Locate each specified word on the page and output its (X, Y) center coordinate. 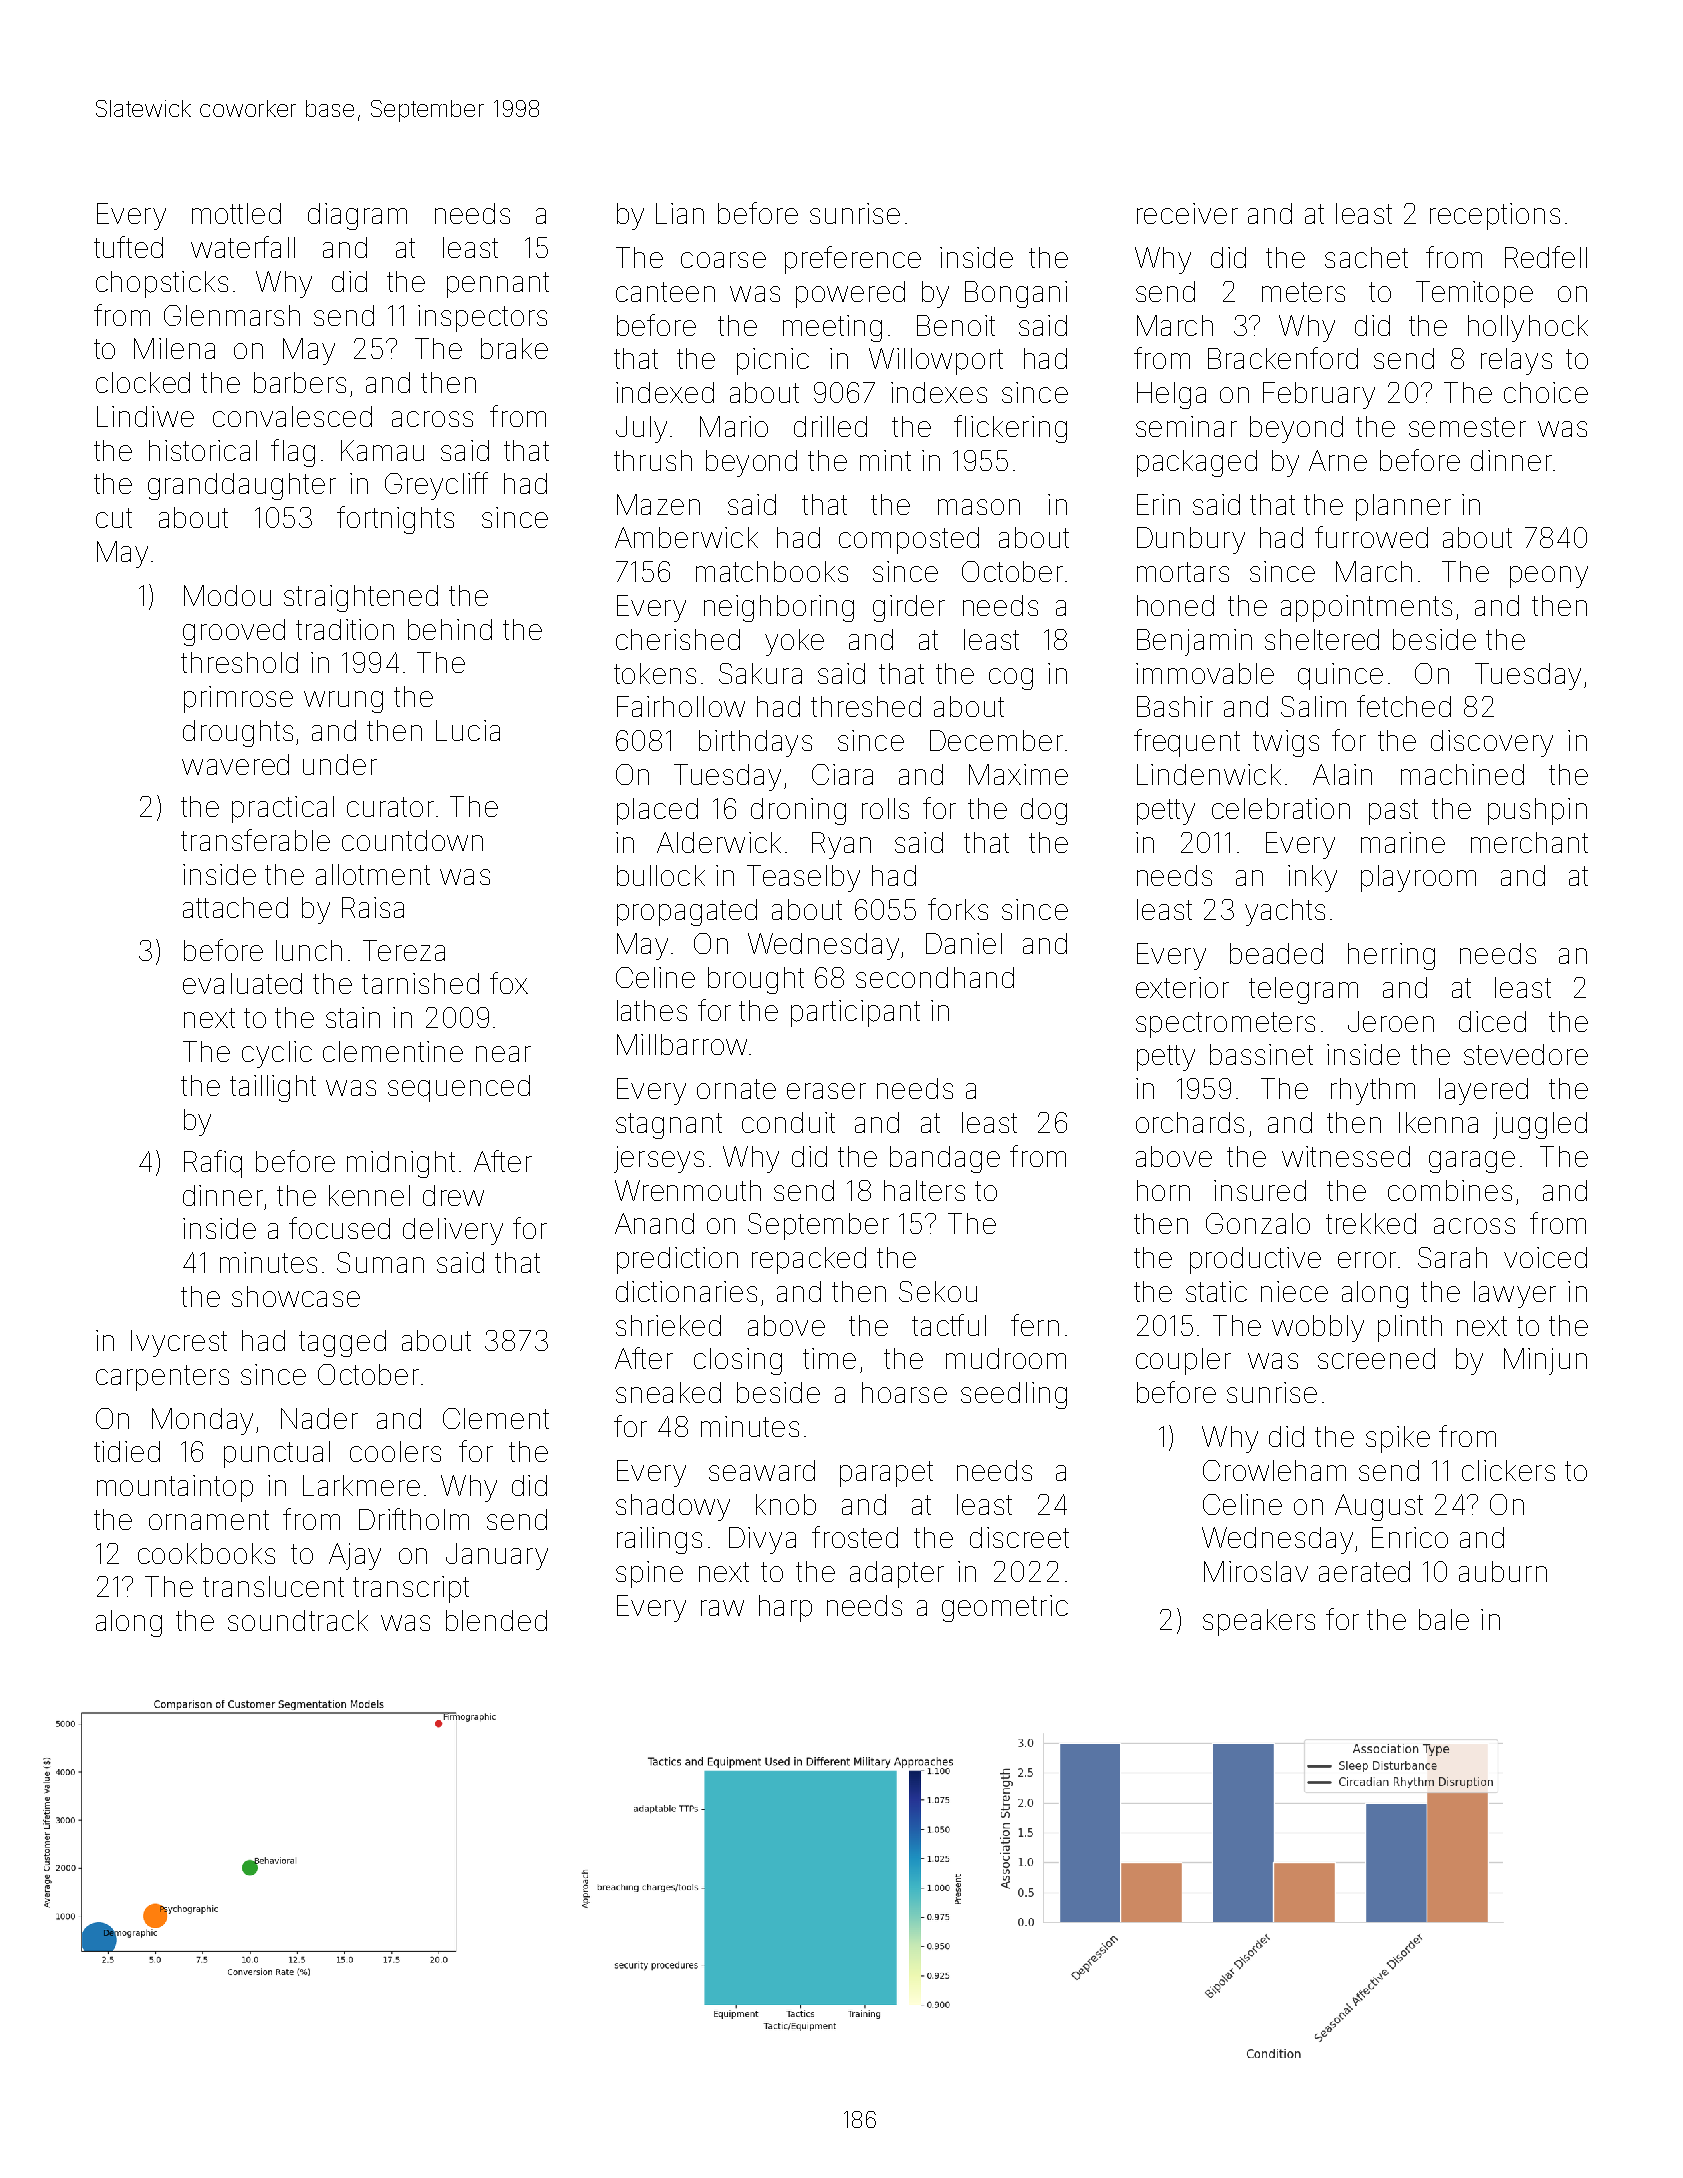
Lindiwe (145, 416)
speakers (1259, 1622)
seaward (762, 1470)
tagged (342, 1343)
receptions (1495, 216)
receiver (1187, 213)
